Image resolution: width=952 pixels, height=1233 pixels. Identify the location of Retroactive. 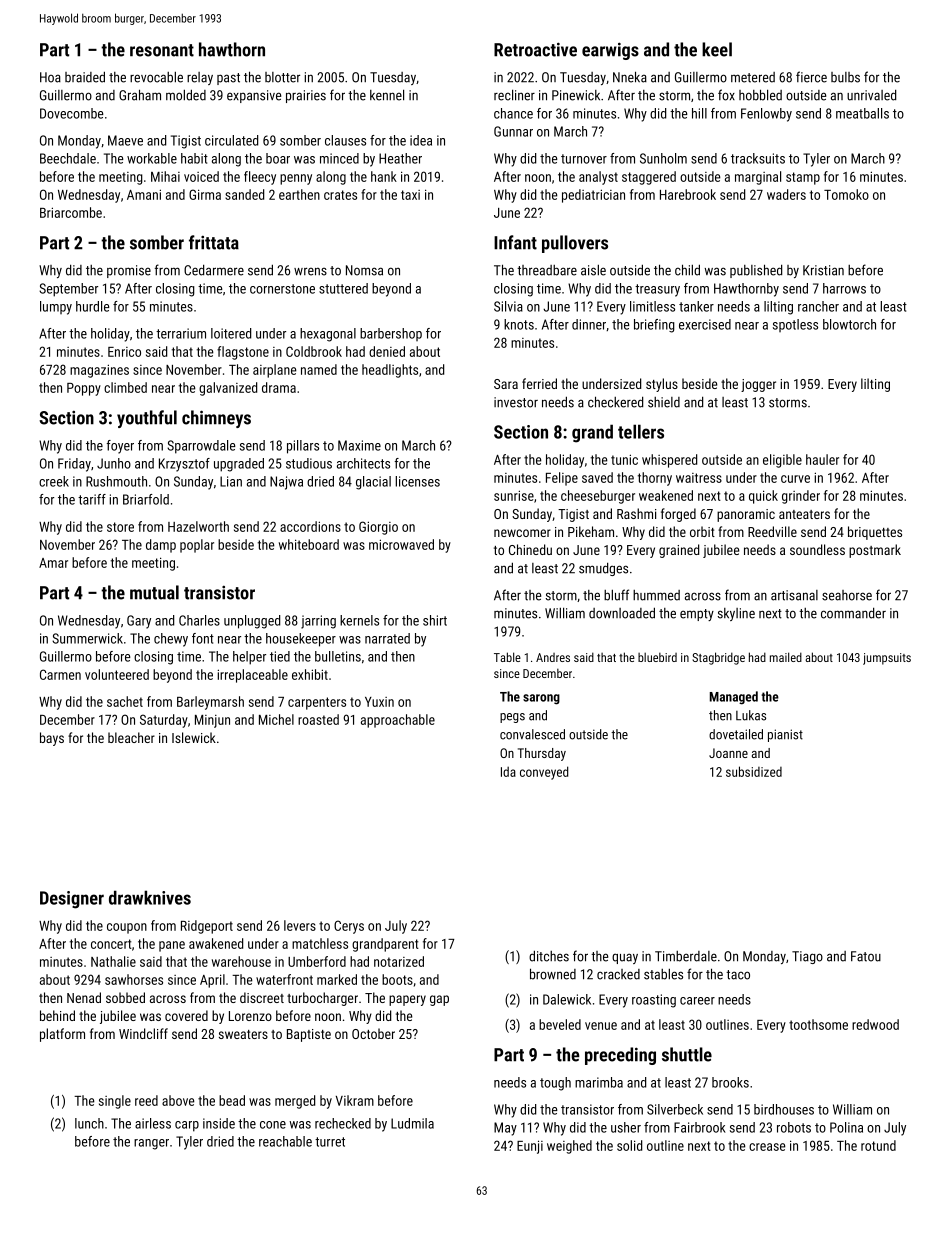
(535, 49).
